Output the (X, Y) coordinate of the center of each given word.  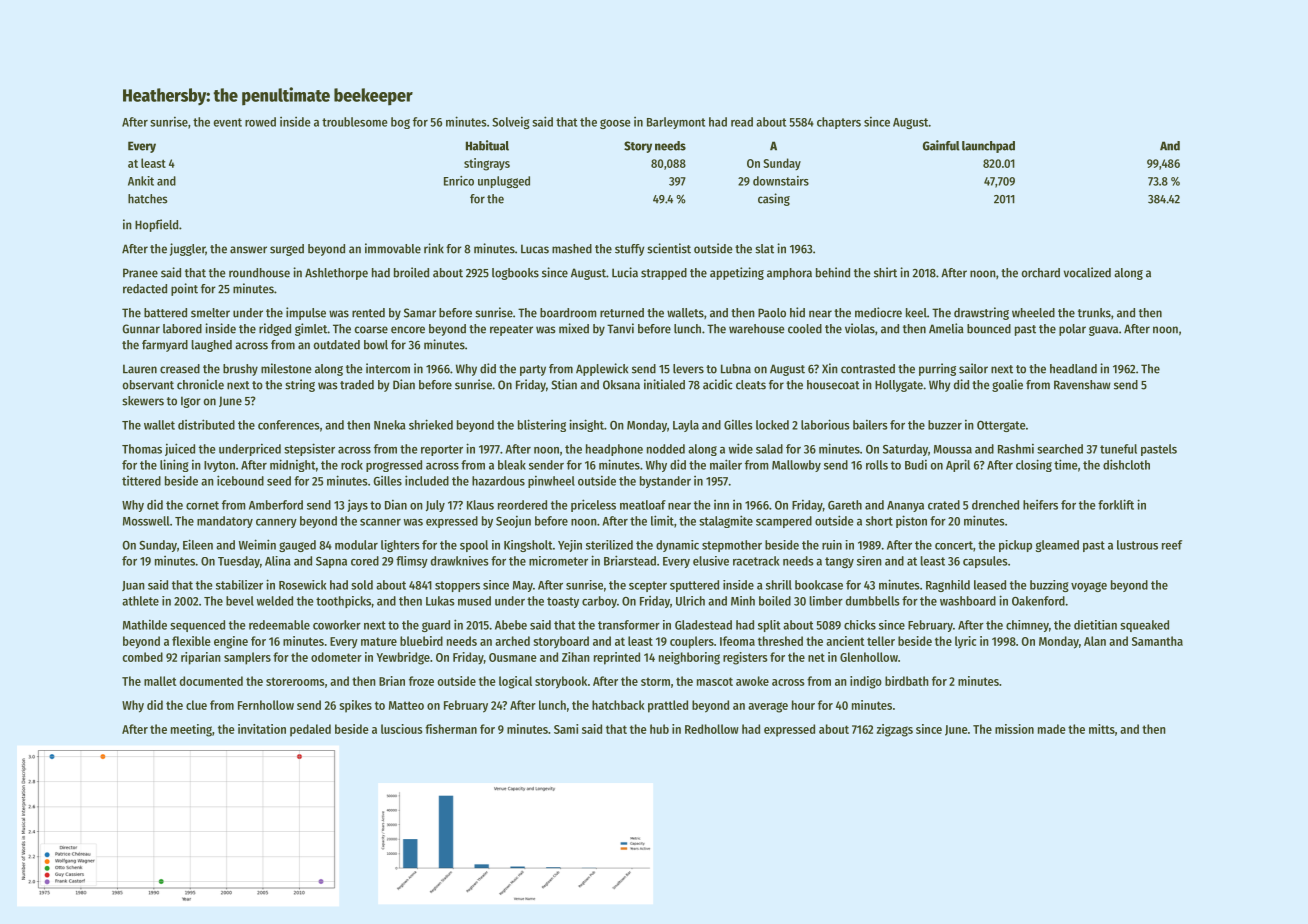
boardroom (568, 313)
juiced (180, 449)
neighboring (689, 658)
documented (211, 681)
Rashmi (1016, 449)
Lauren (140, 369)
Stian (564, 384)
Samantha (1157, 641)
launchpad (988, 147)
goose (615, 124)
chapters (839, 123)
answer (248, 250)
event (228, 122)
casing (774, 199)
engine (231, 642)
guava (1103, 331)
